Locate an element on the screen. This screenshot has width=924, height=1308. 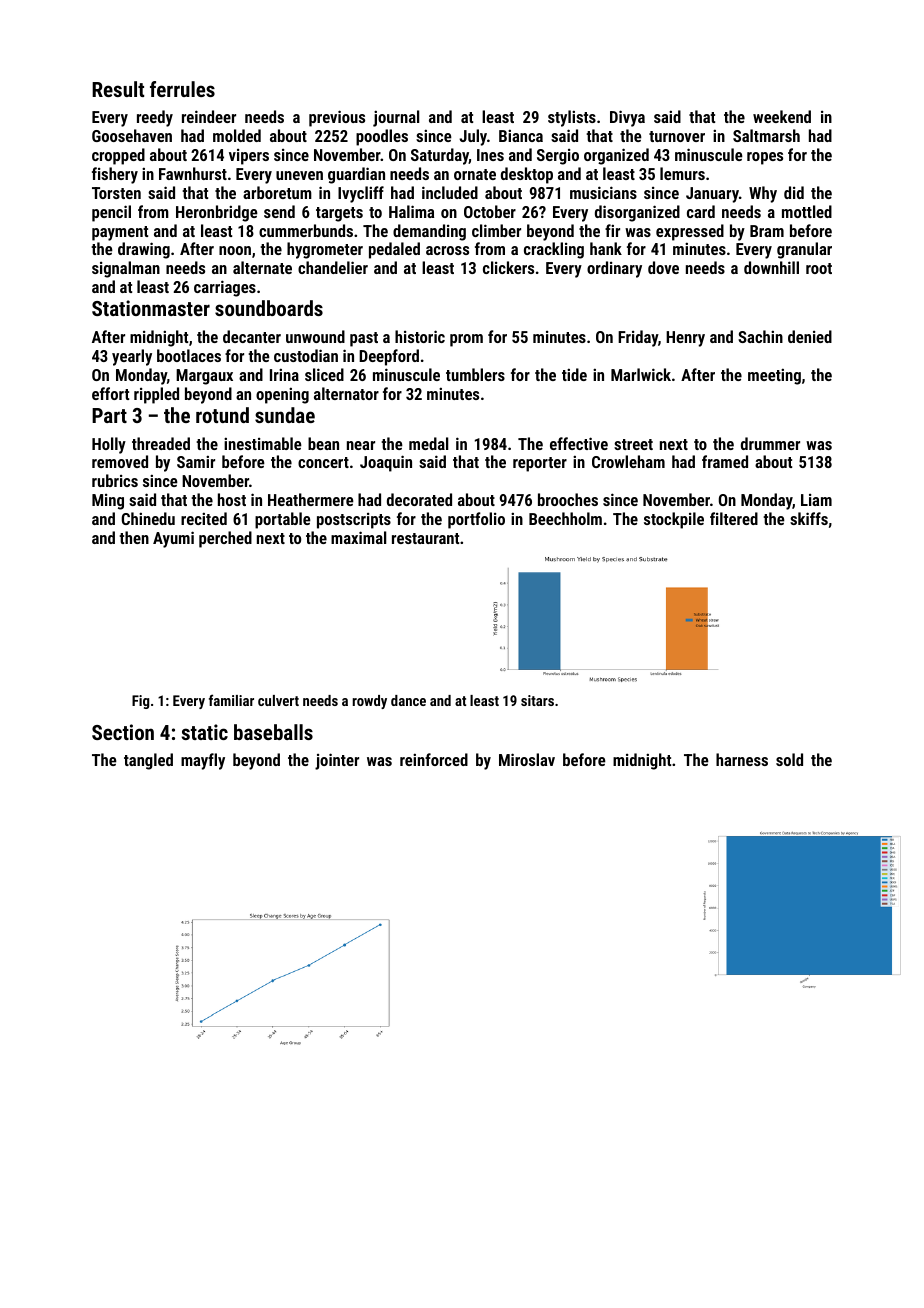
Henry is located at coordinates (685, 339).
